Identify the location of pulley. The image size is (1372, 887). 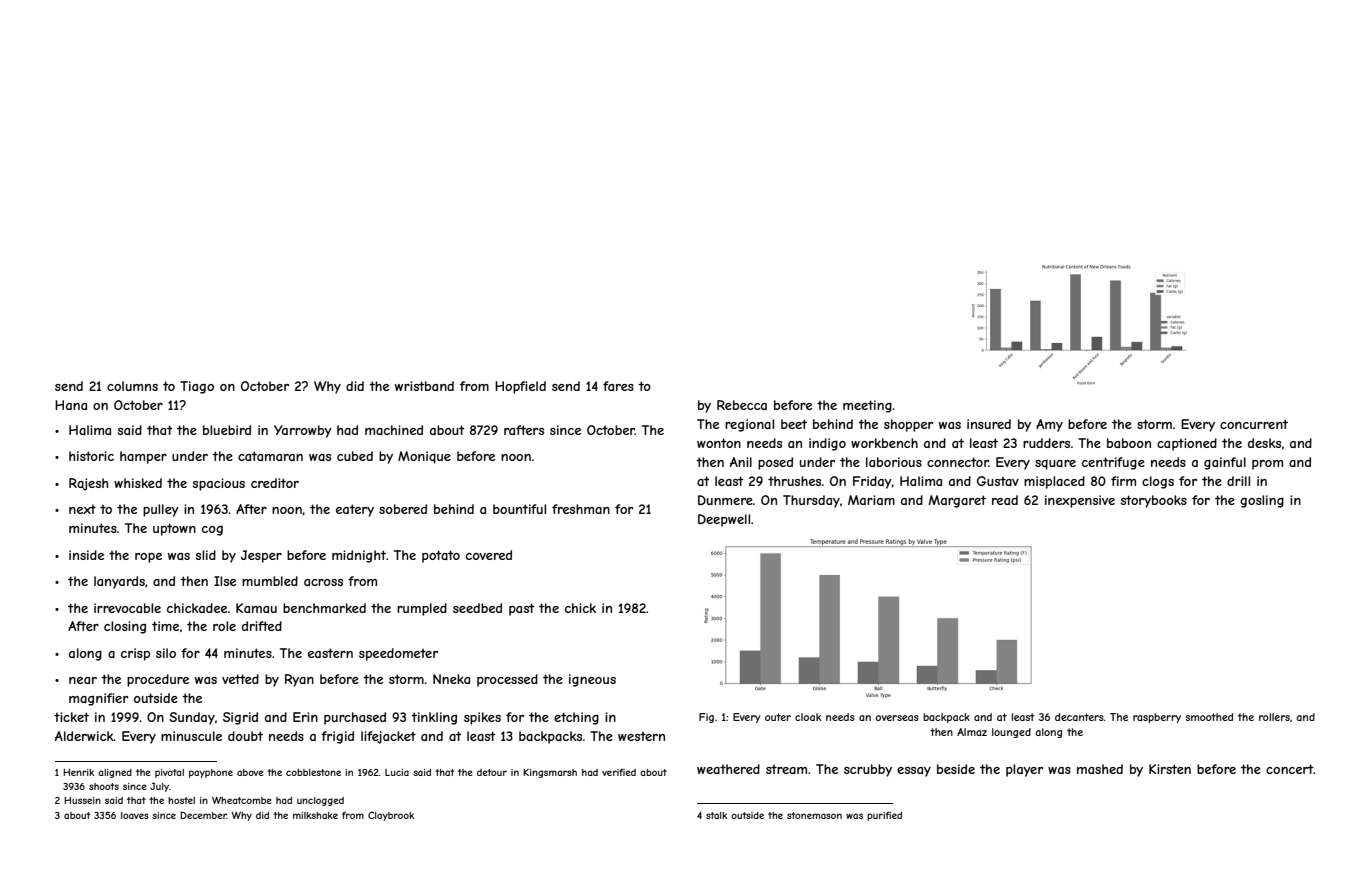
(161, 510).
